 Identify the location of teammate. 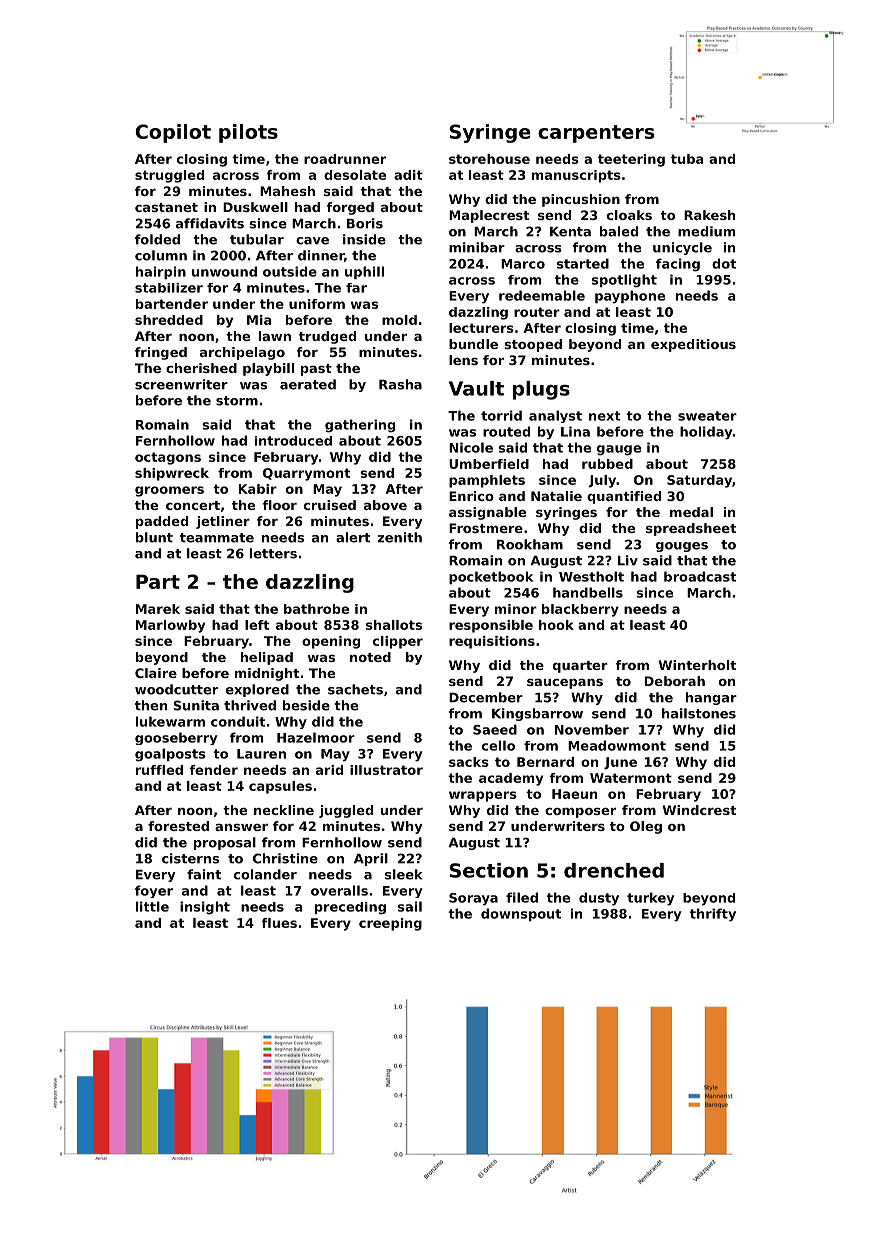
(217, 538).
